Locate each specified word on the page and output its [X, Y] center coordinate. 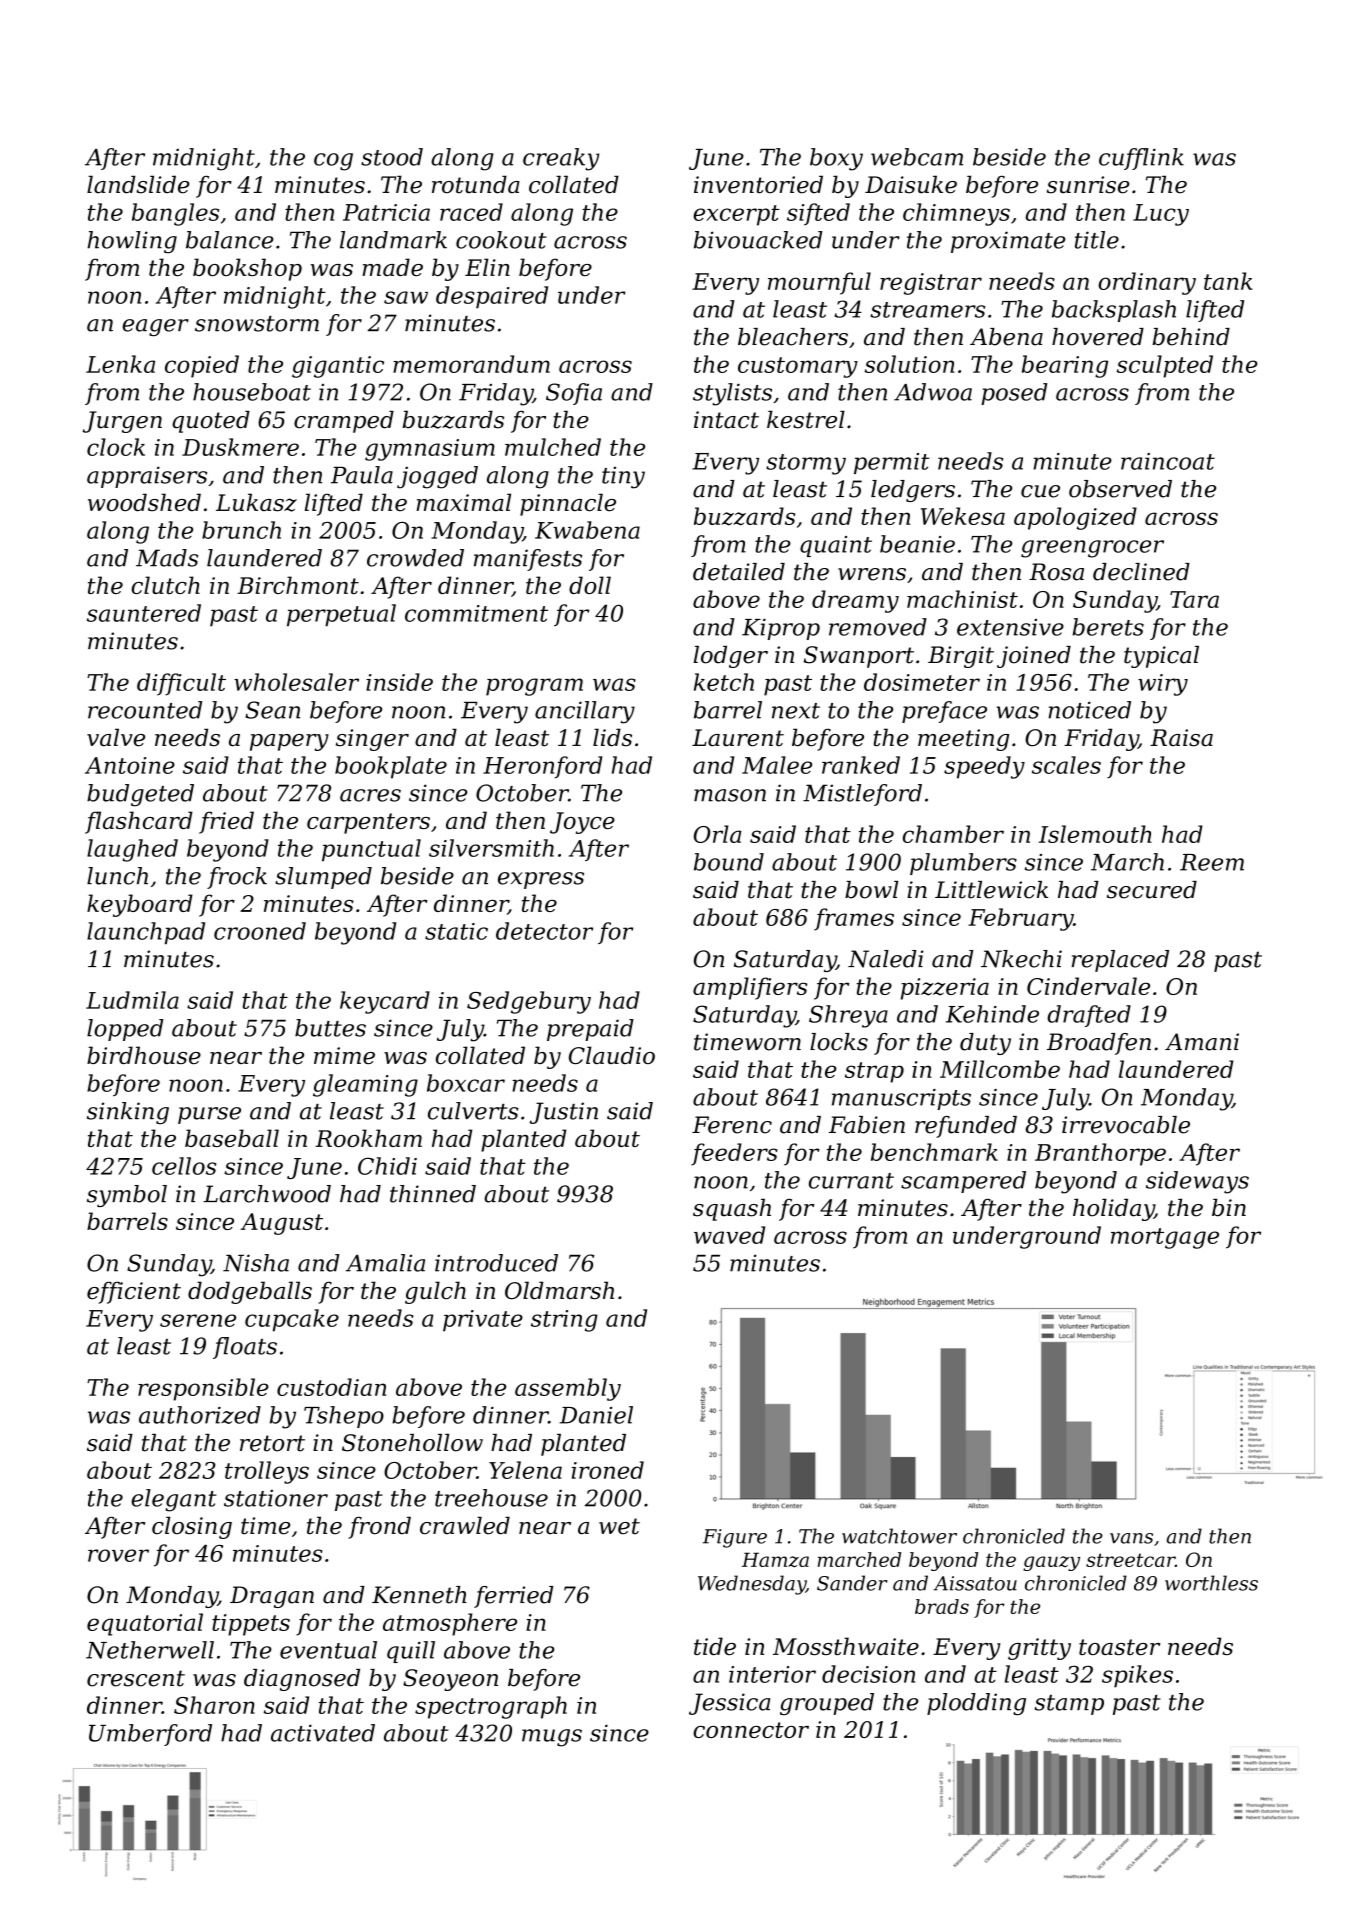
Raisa [1181, 738]
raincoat [1168, 461]
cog [333, 162]
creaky [561, 159]
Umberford [150, 1735]
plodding [976, 1704]
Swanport [859, 657]
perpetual [341, 615]
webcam [917, 157]
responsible [203, 1389]
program [534, 687]
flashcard [139, 822]
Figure [735, 1538]
